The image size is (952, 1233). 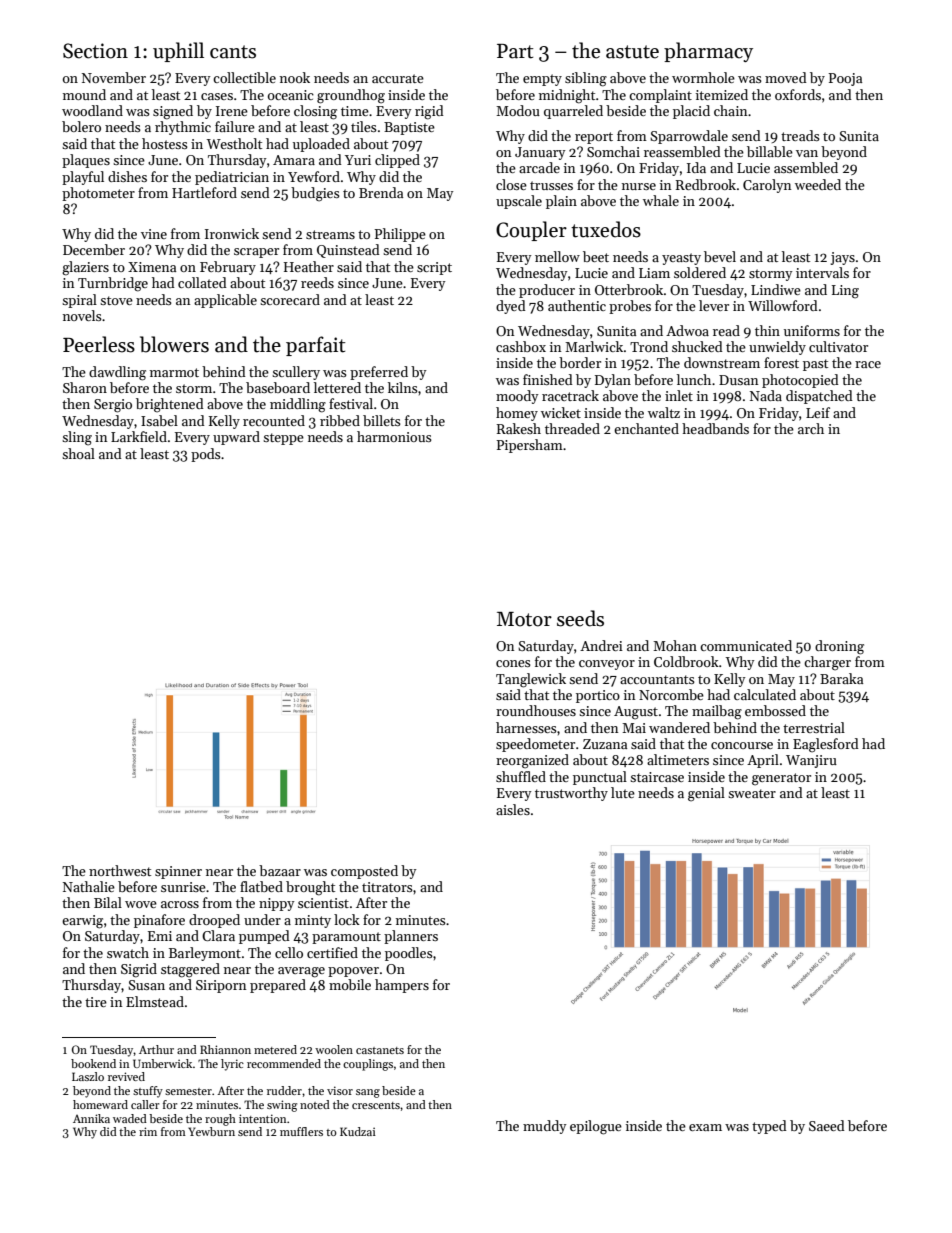 What do you see at coordinates (165, 143) in the screenshot?
I see `hostess` at bounding box center [165, 143].
